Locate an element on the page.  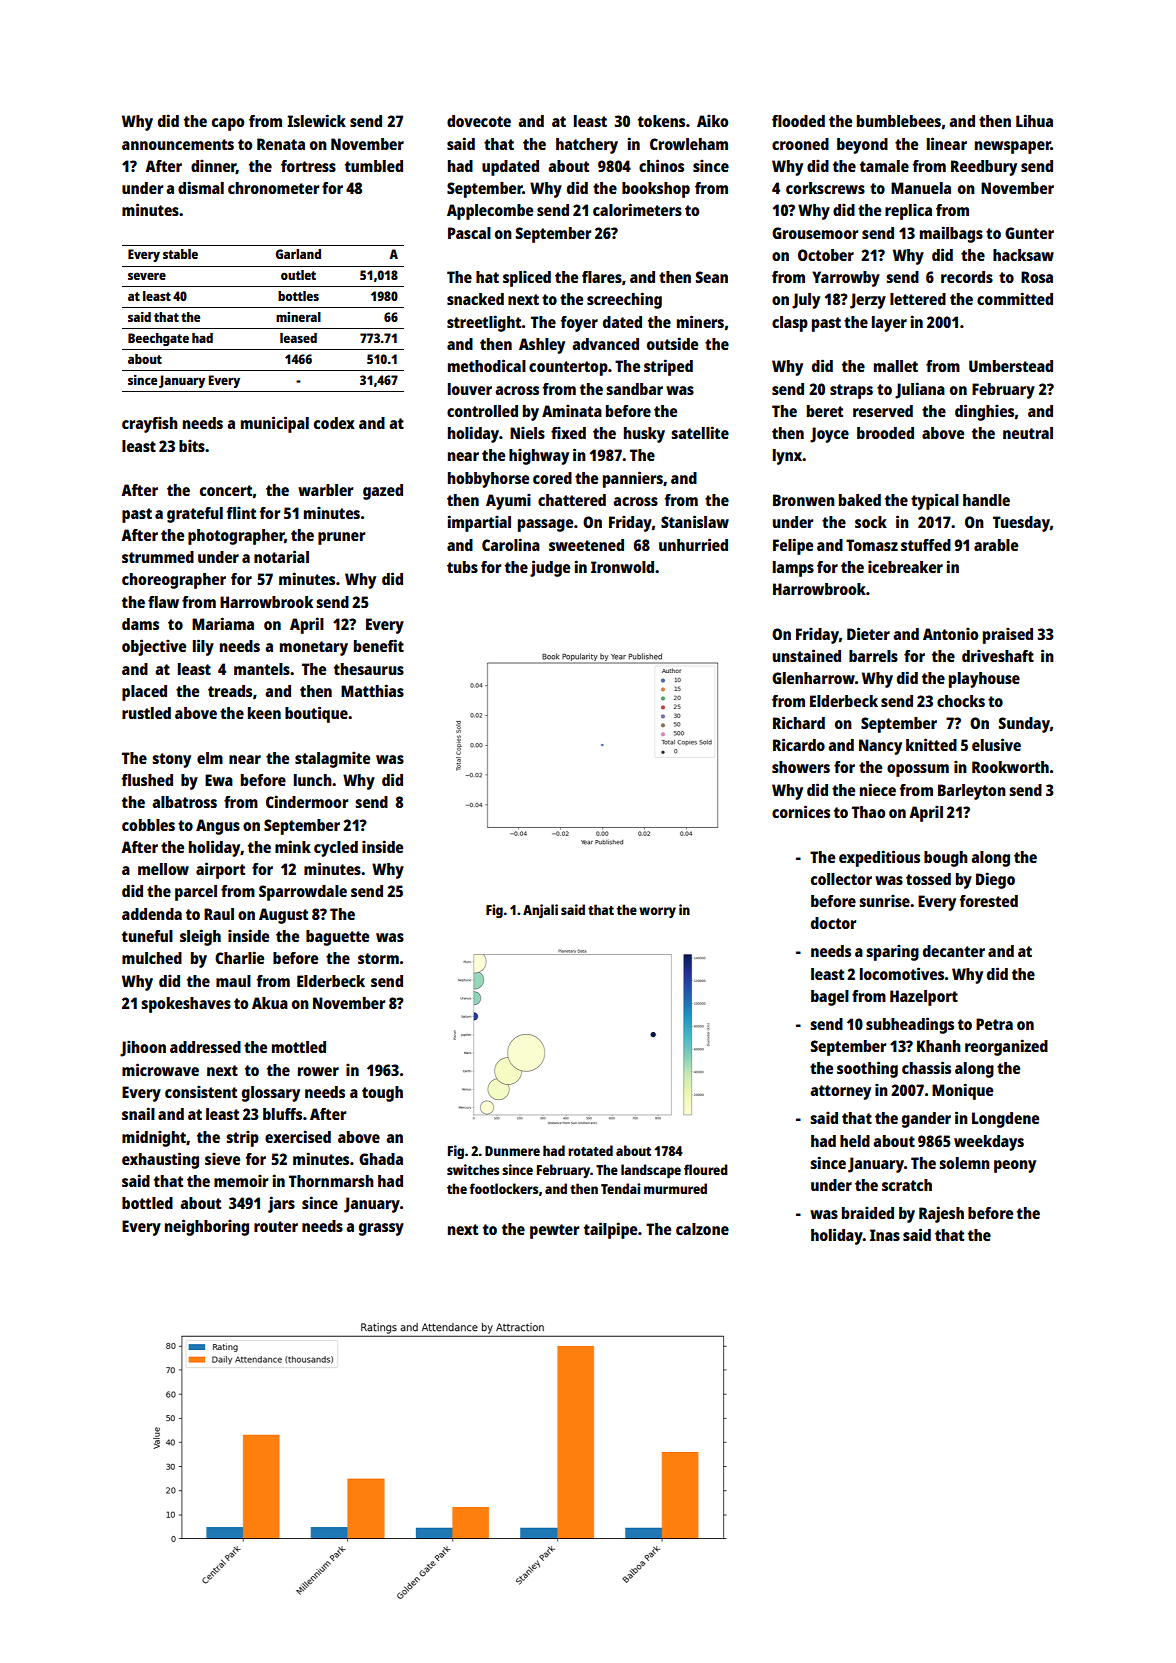
storm is located at coordinates (378, 958).
